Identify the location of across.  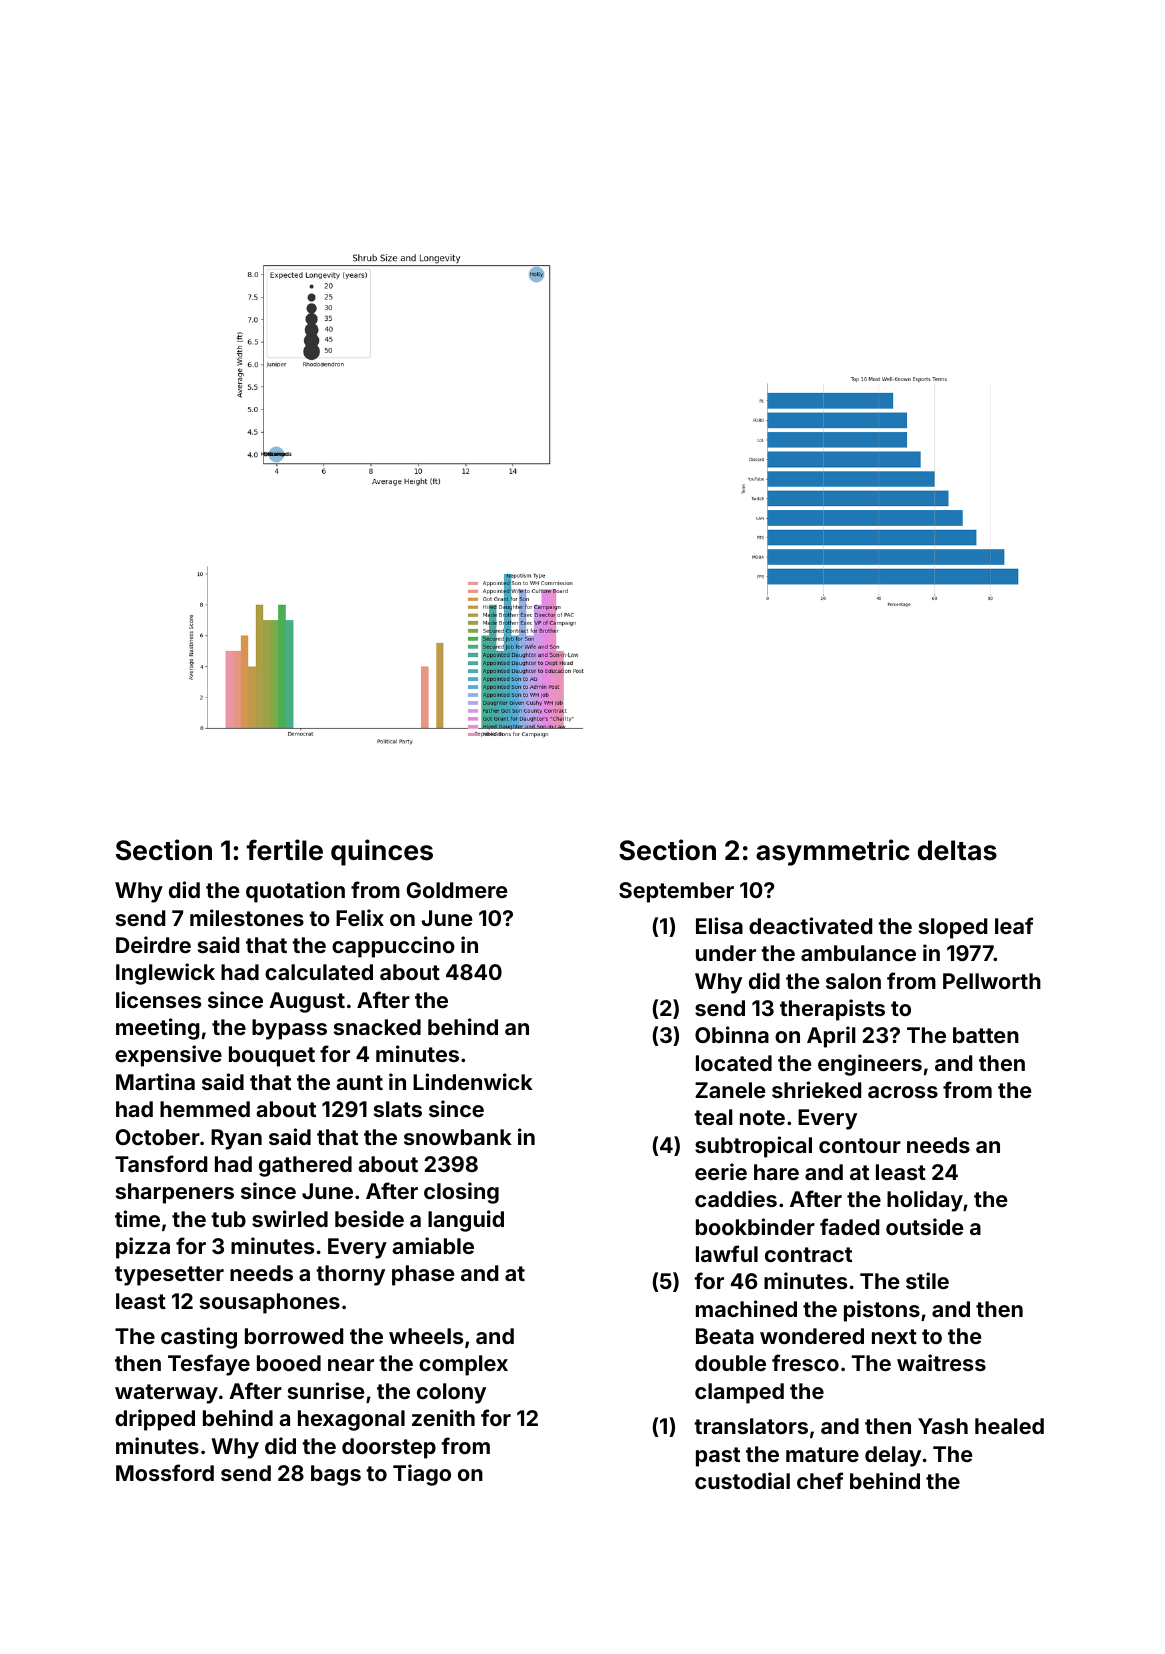
(903, 1092).
